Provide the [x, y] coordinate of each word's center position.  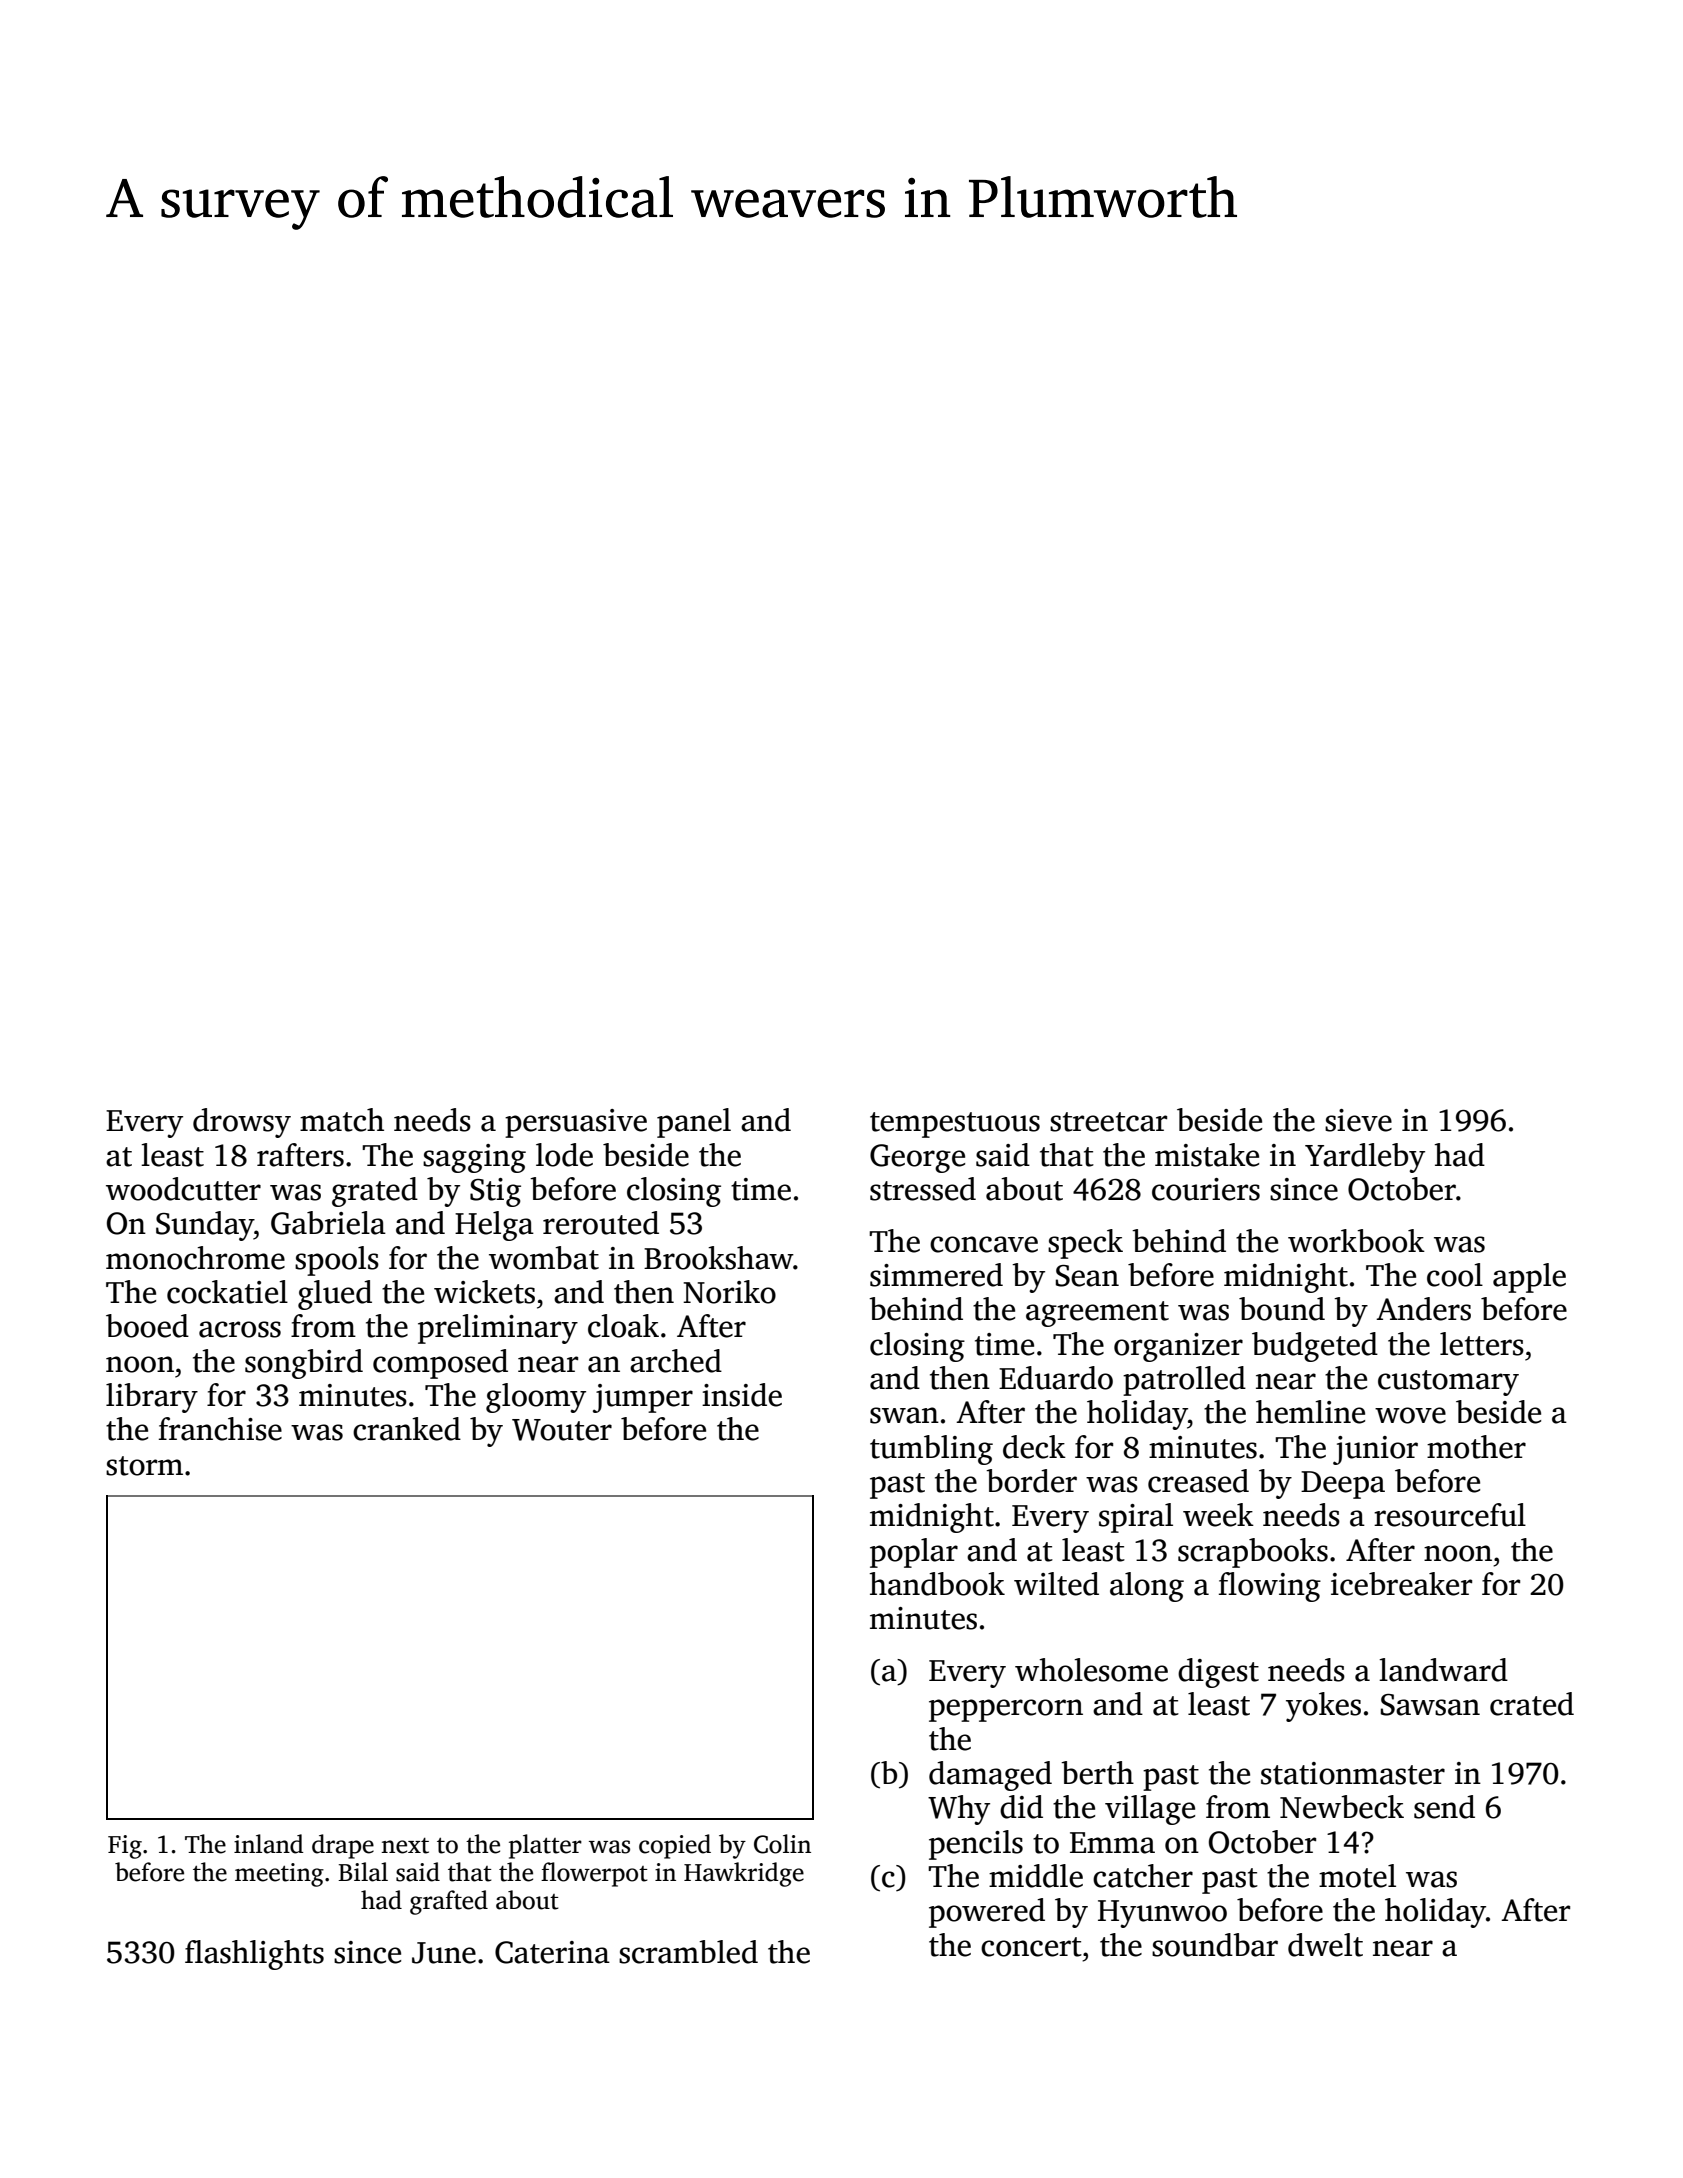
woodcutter [183, 1189]
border [1031, 1481]
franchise [220, 1429]
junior [1375, 1450]
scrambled [688, 1952]
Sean [1087, 1276]
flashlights [254, 1955]
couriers [1206, 1189]
